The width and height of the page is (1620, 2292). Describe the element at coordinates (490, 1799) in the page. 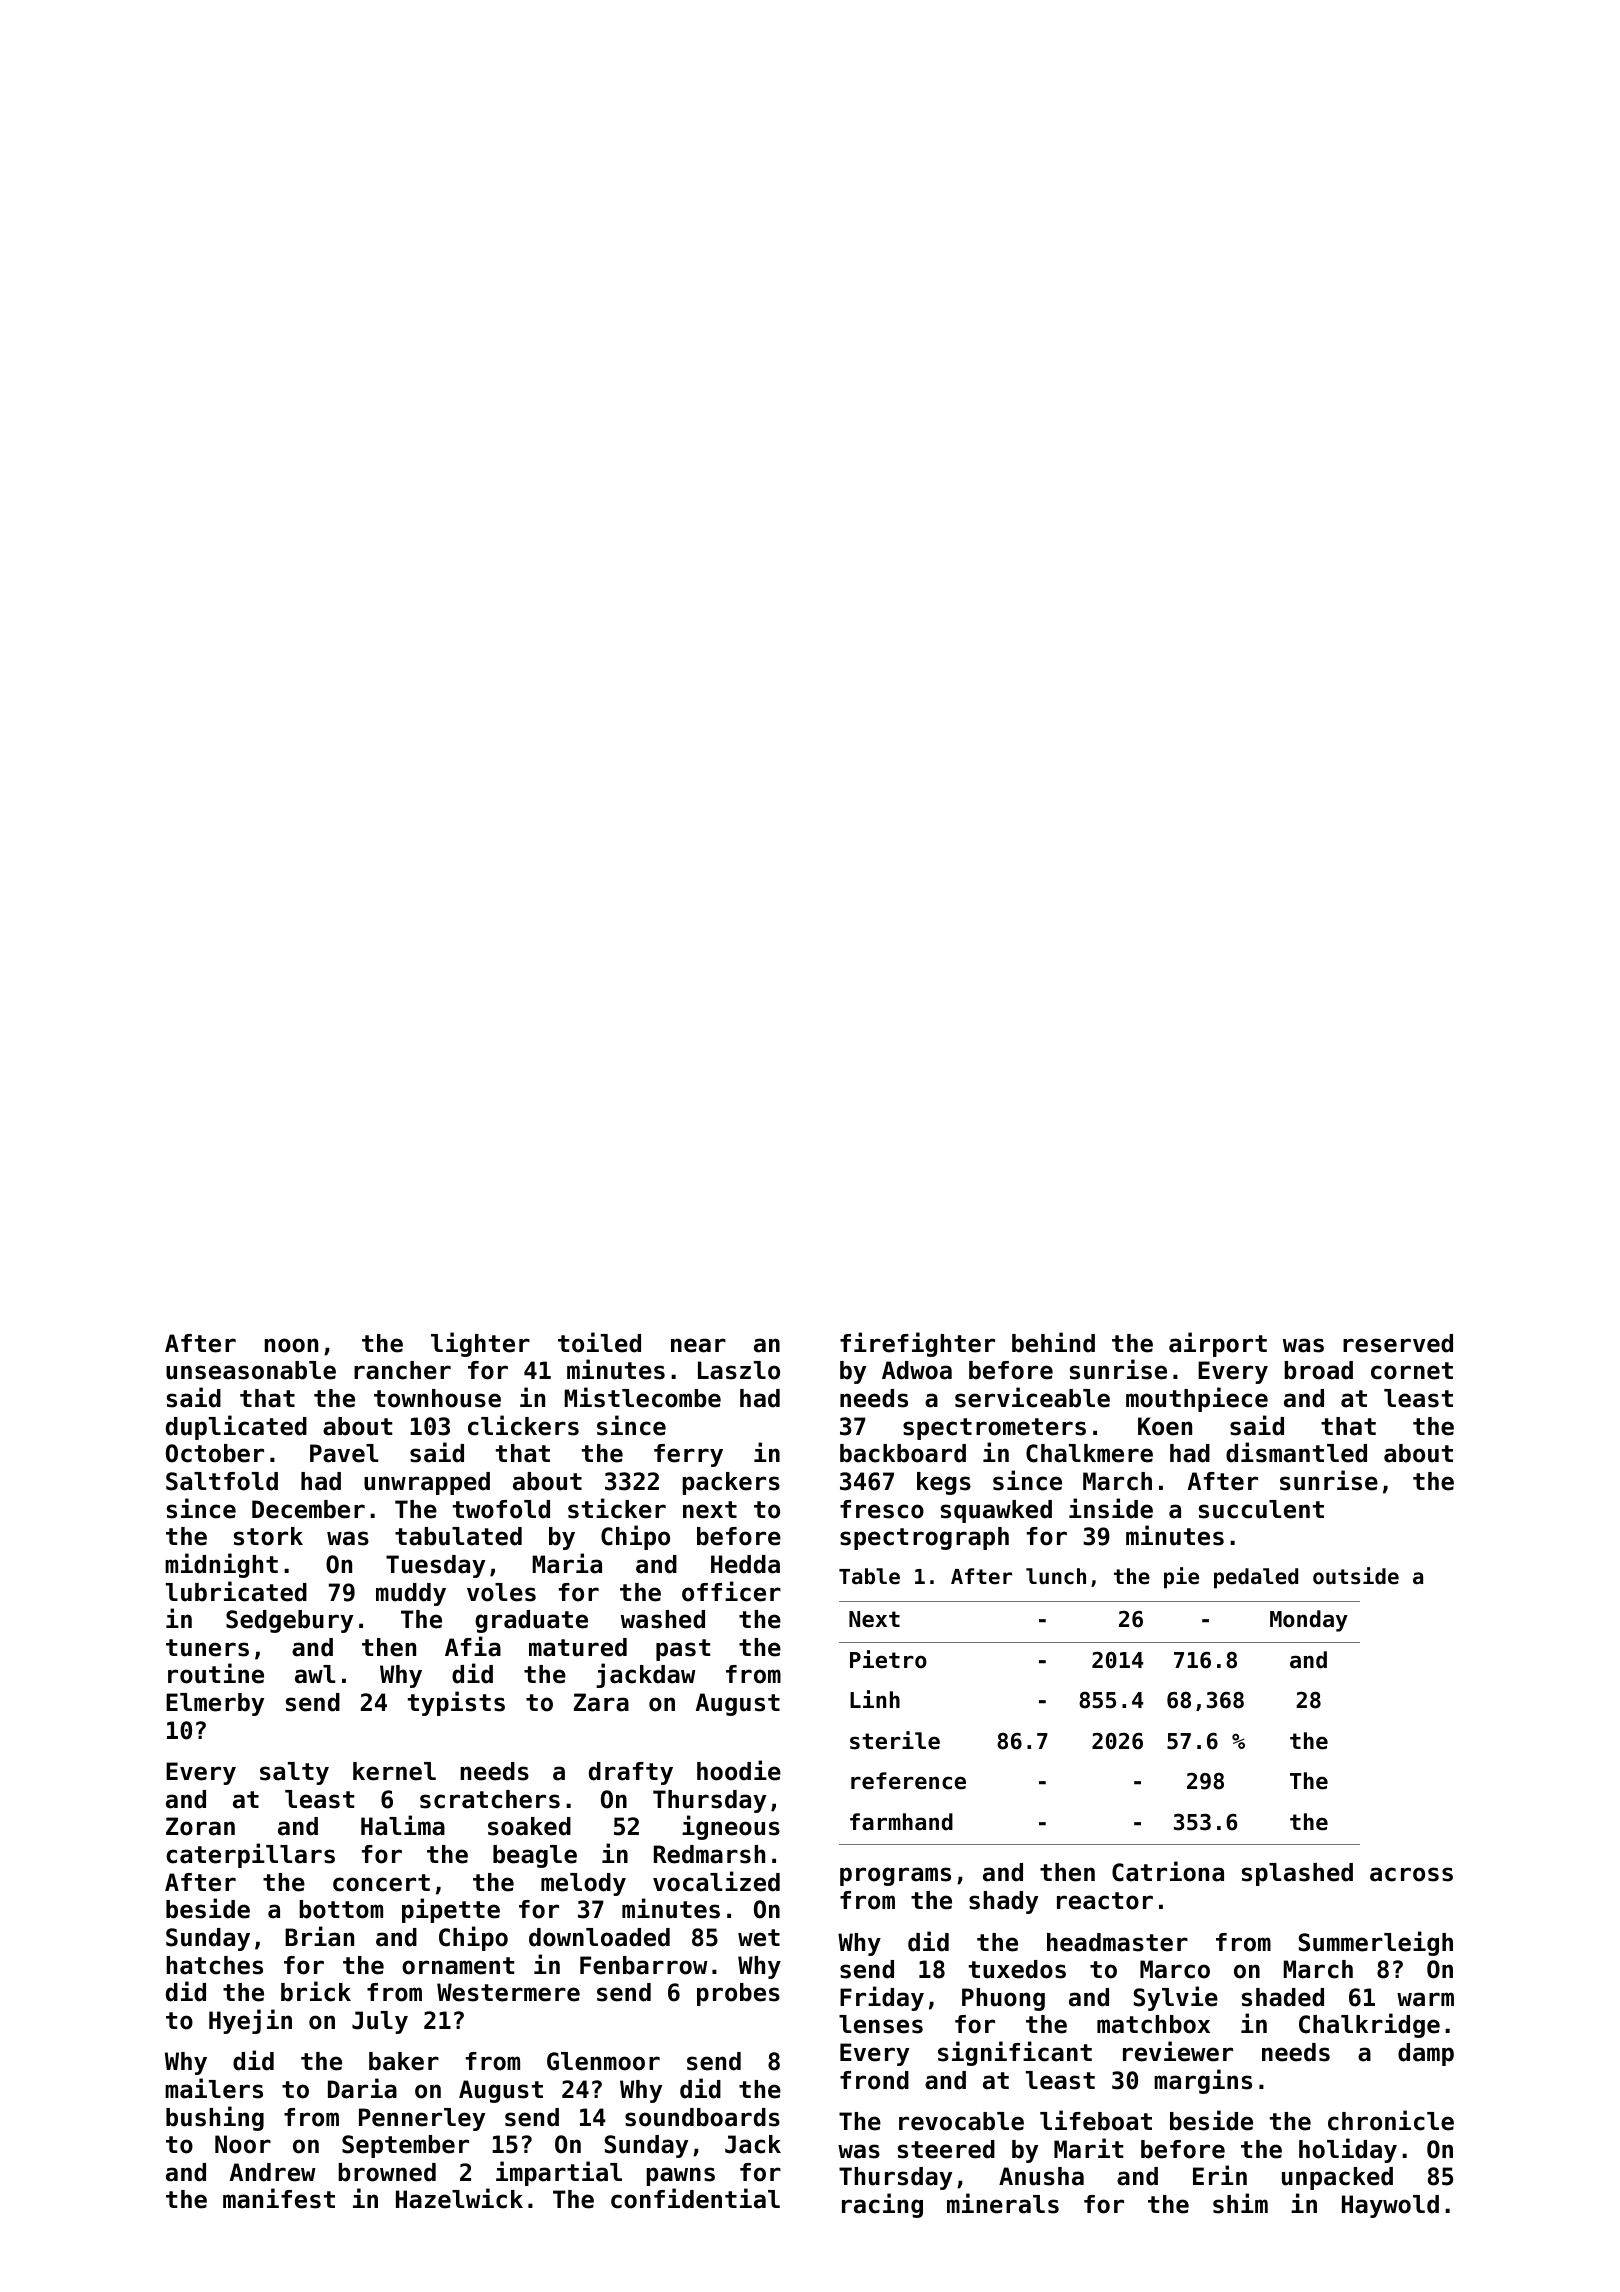

I see `scratchers` at that location.
